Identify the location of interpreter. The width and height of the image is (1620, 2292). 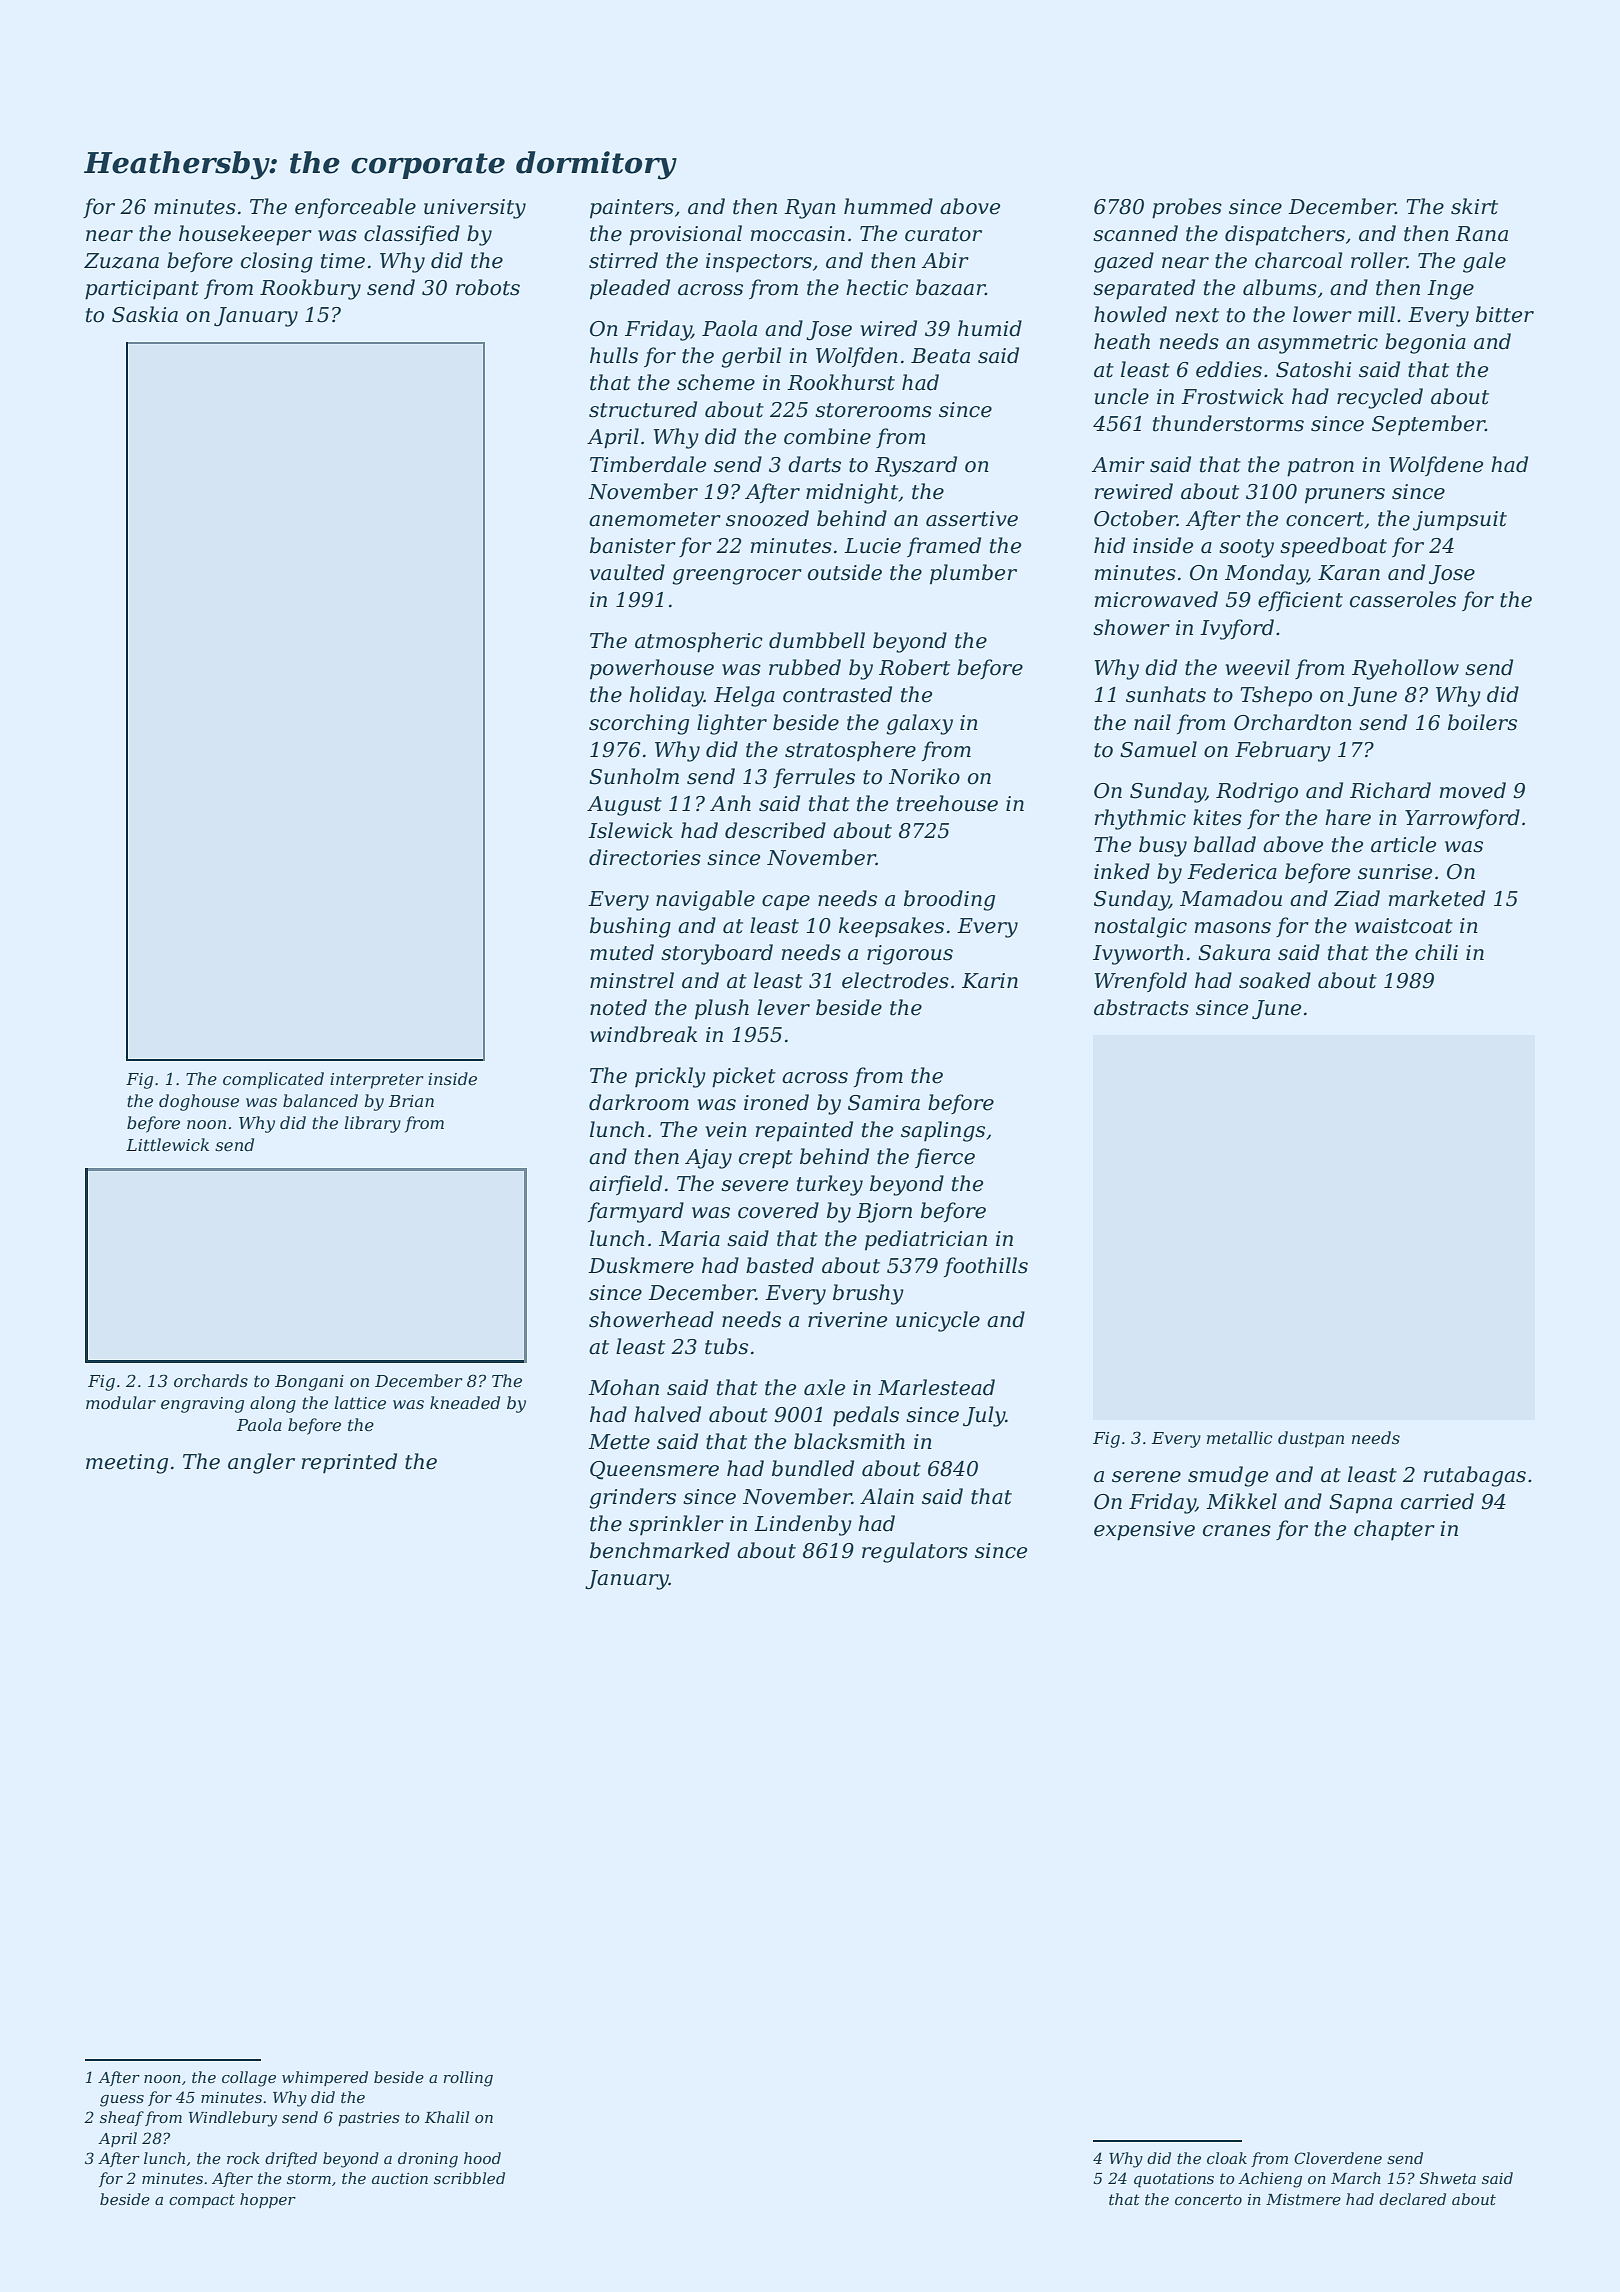
(377, 1081).
